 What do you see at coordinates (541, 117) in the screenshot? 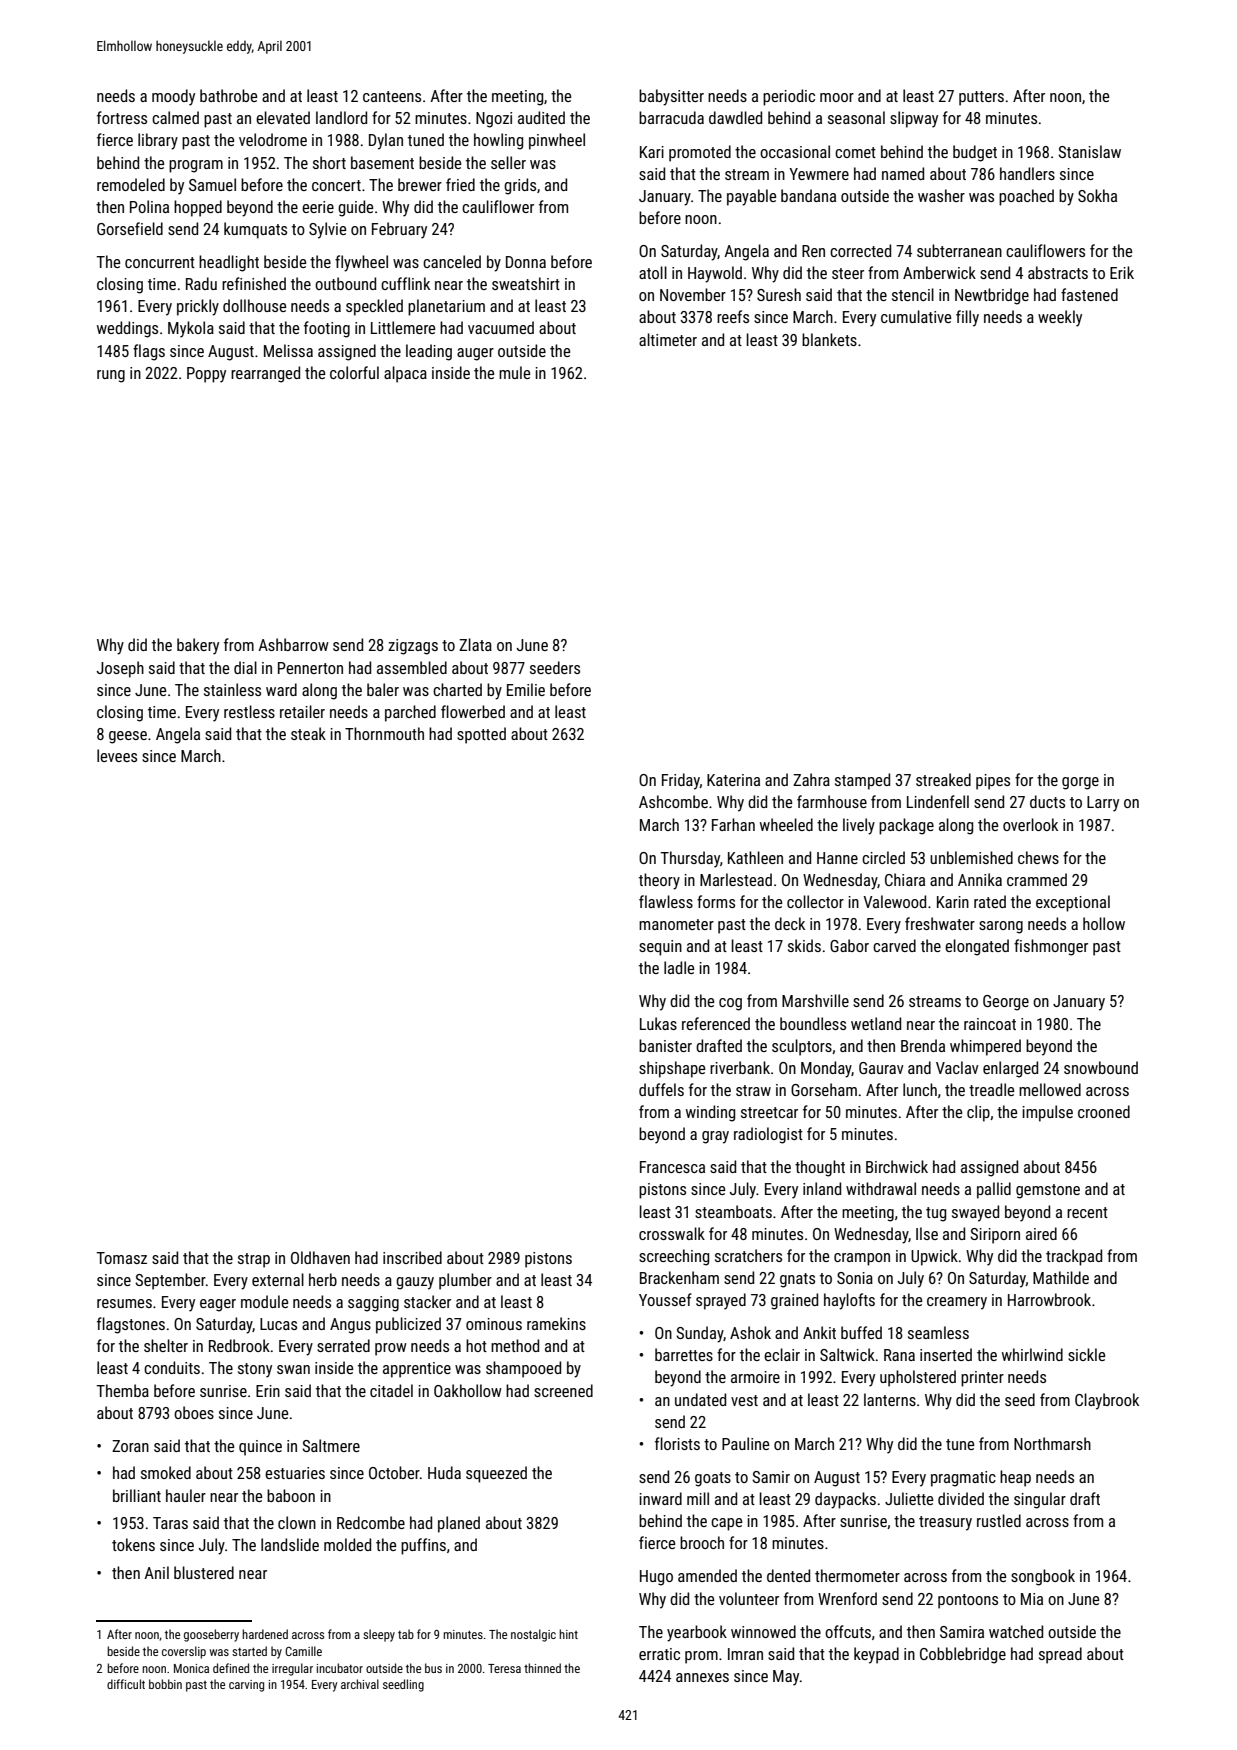
I see `audited` at bounding box center [541, 117].
